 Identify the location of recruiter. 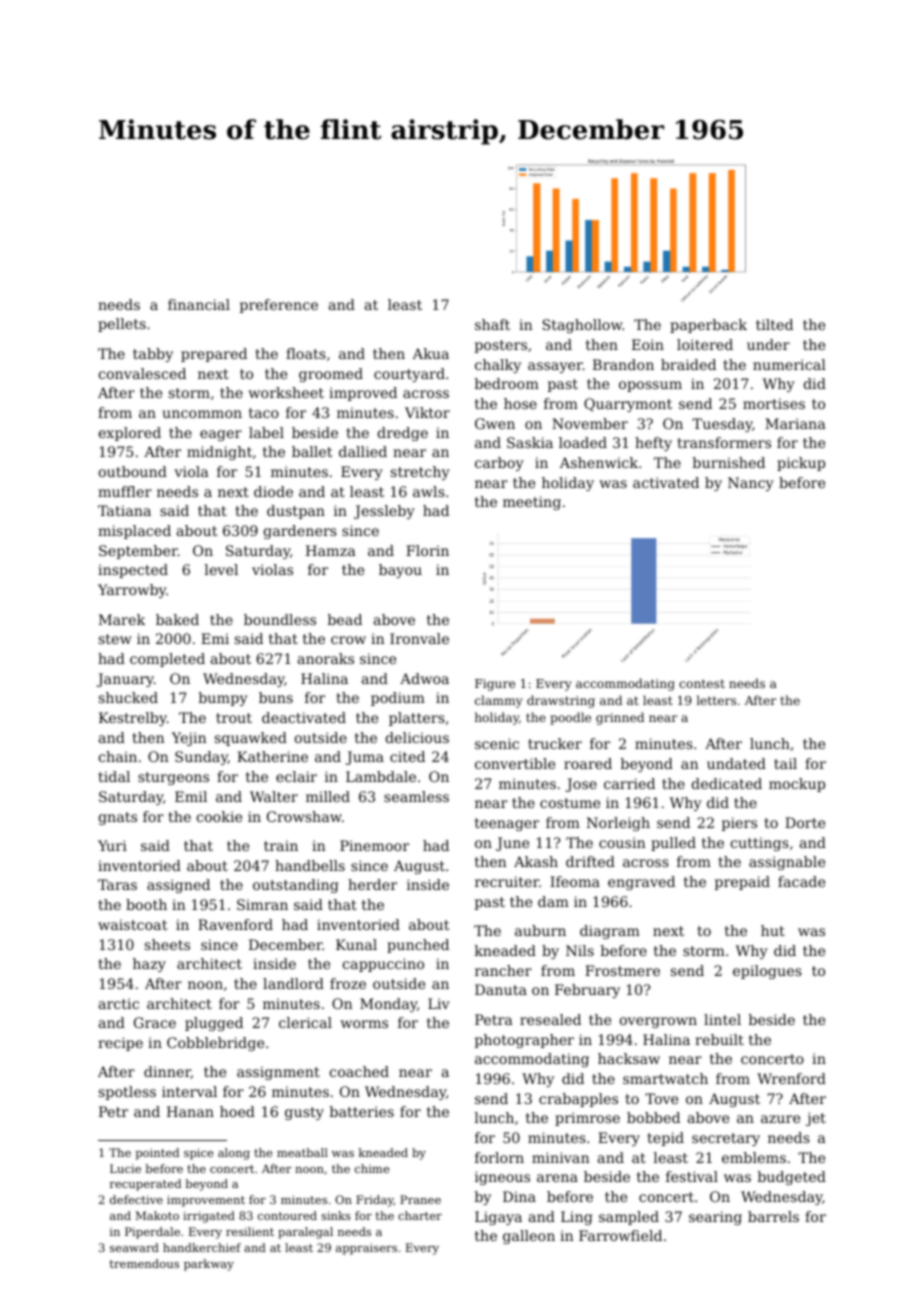
(507, 881).
